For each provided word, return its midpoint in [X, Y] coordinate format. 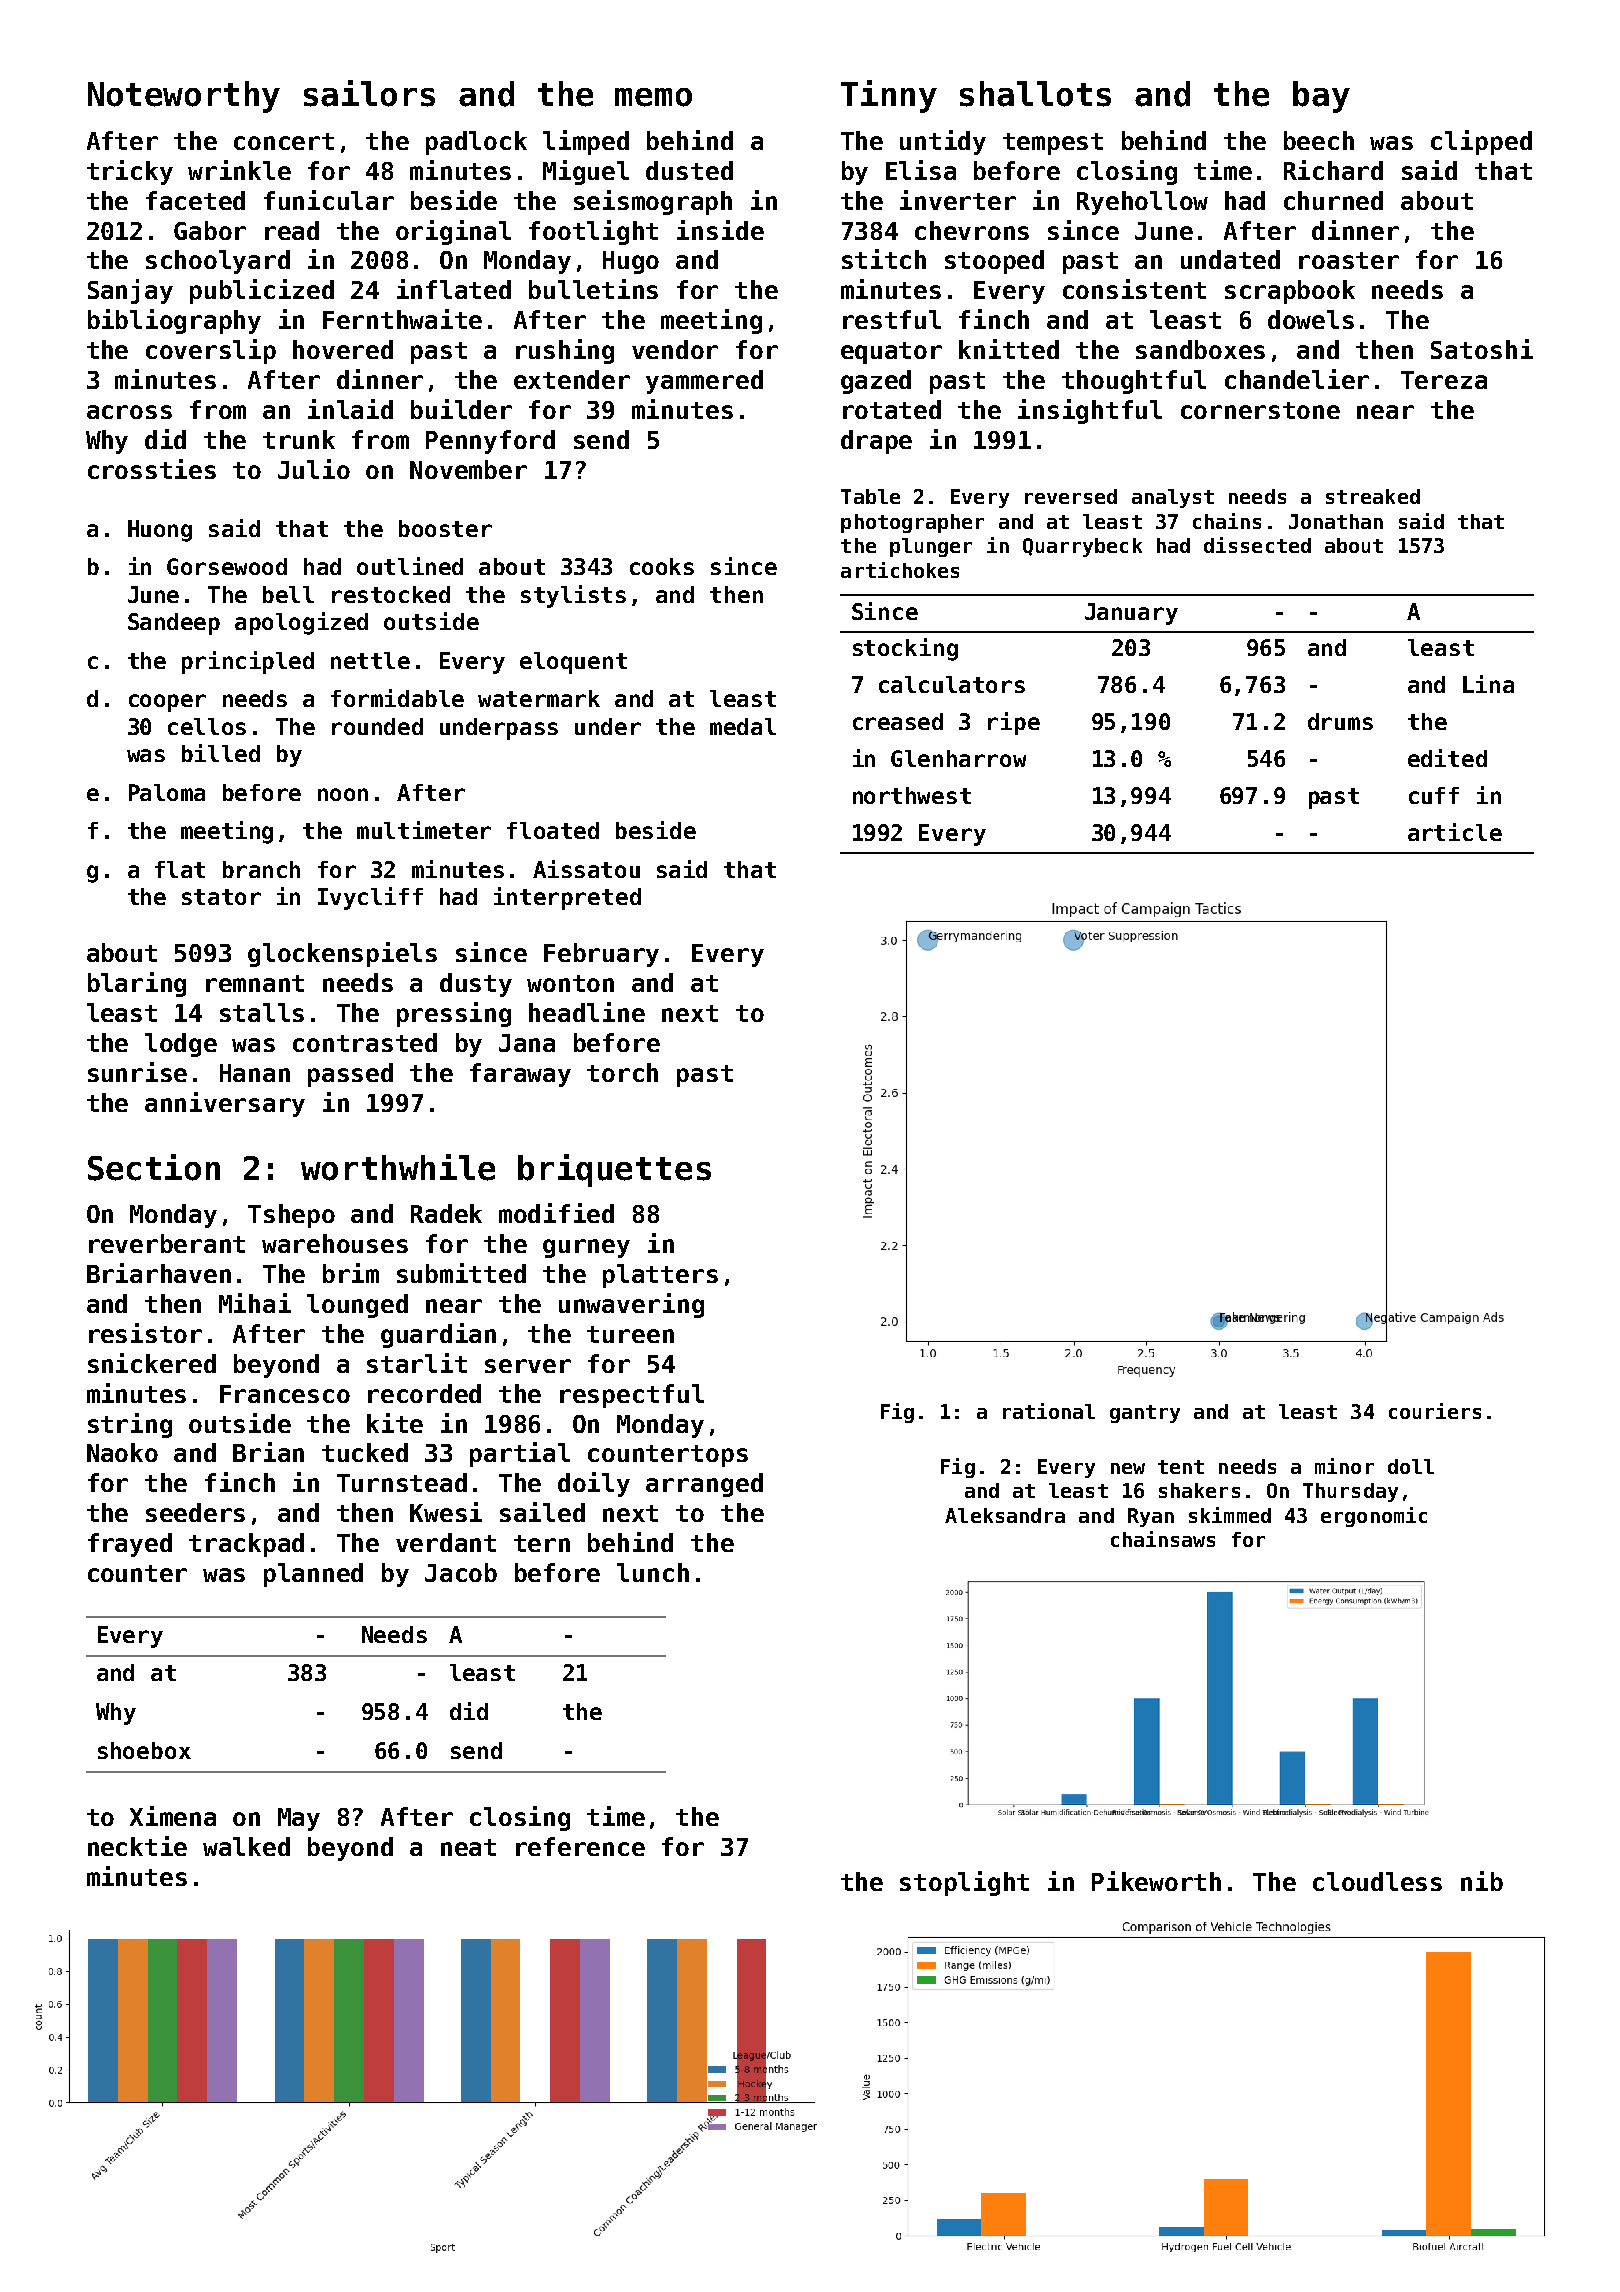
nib [1482, 1881]
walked [246, 1846]
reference [580, 1846]
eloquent [573, 663]
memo [653, 97]
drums [1340, 721]
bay [1321, 97]
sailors [369, 93]
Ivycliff [370, 898]
